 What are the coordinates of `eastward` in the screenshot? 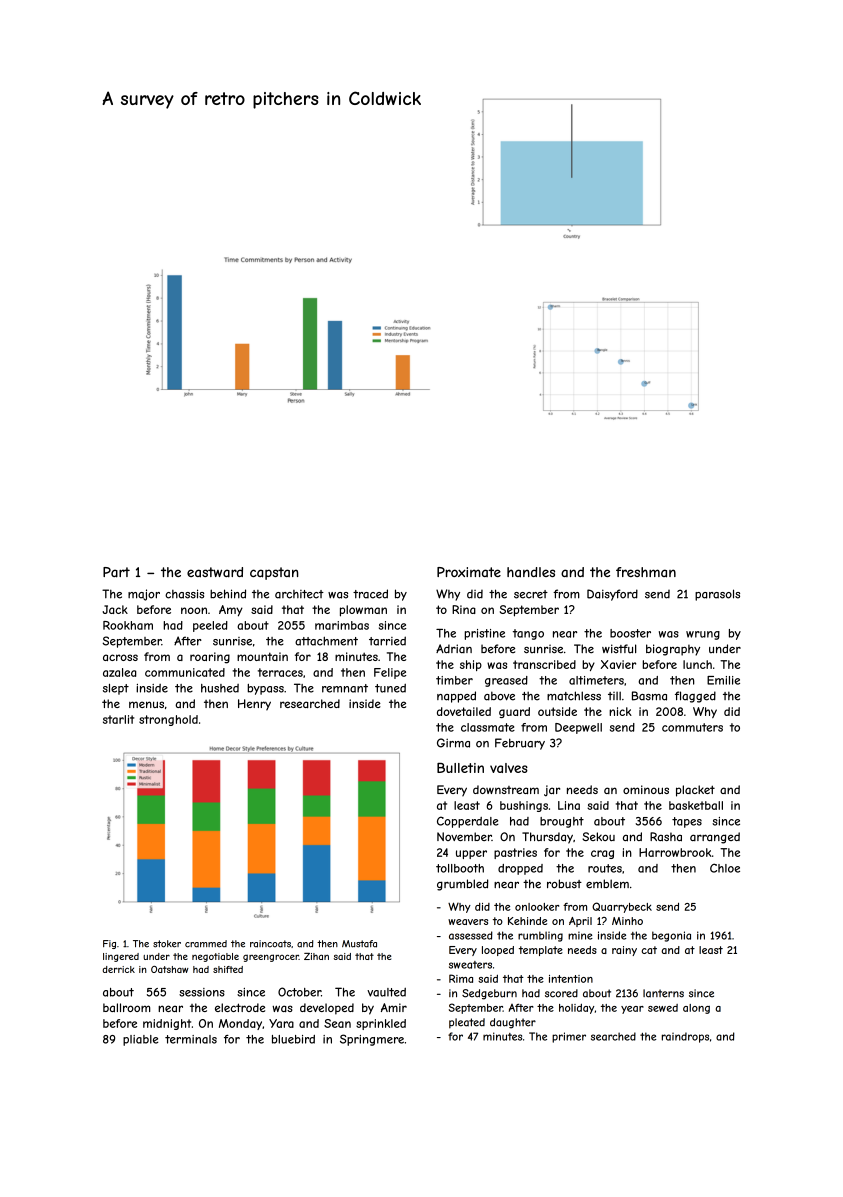 It's located at (215, 572).
